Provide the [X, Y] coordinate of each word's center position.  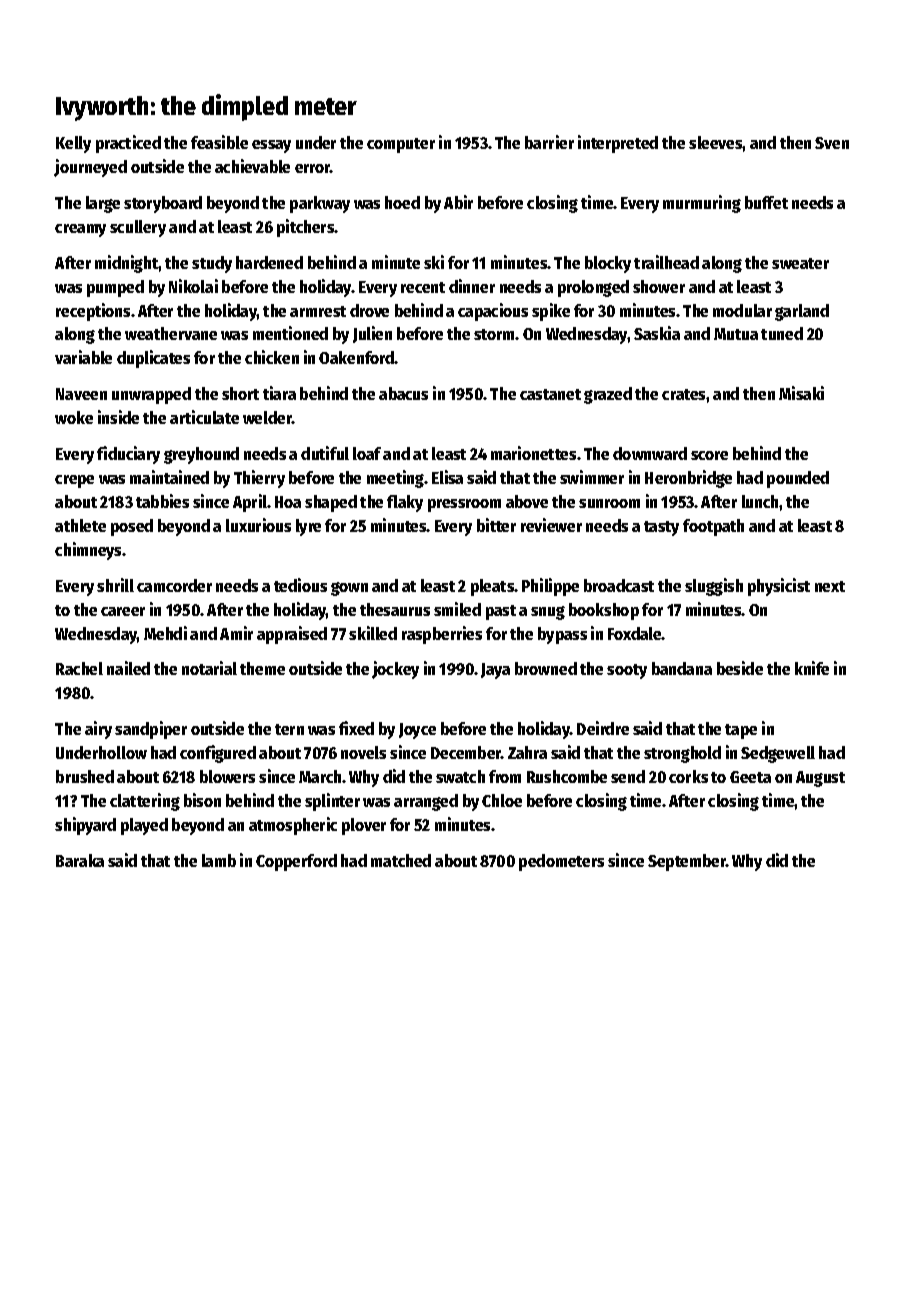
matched [401, 860]
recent [423, 287]
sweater [800, 263]
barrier [549, 142]
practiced [128, 144]
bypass [562, 635]
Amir [236, 633]
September [687, 862]
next [830, 586]
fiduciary [128, 455]
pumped [115, 288]
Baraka [80, 860]
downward [650, 453]
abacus [403, 393]
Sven [832, 143]
